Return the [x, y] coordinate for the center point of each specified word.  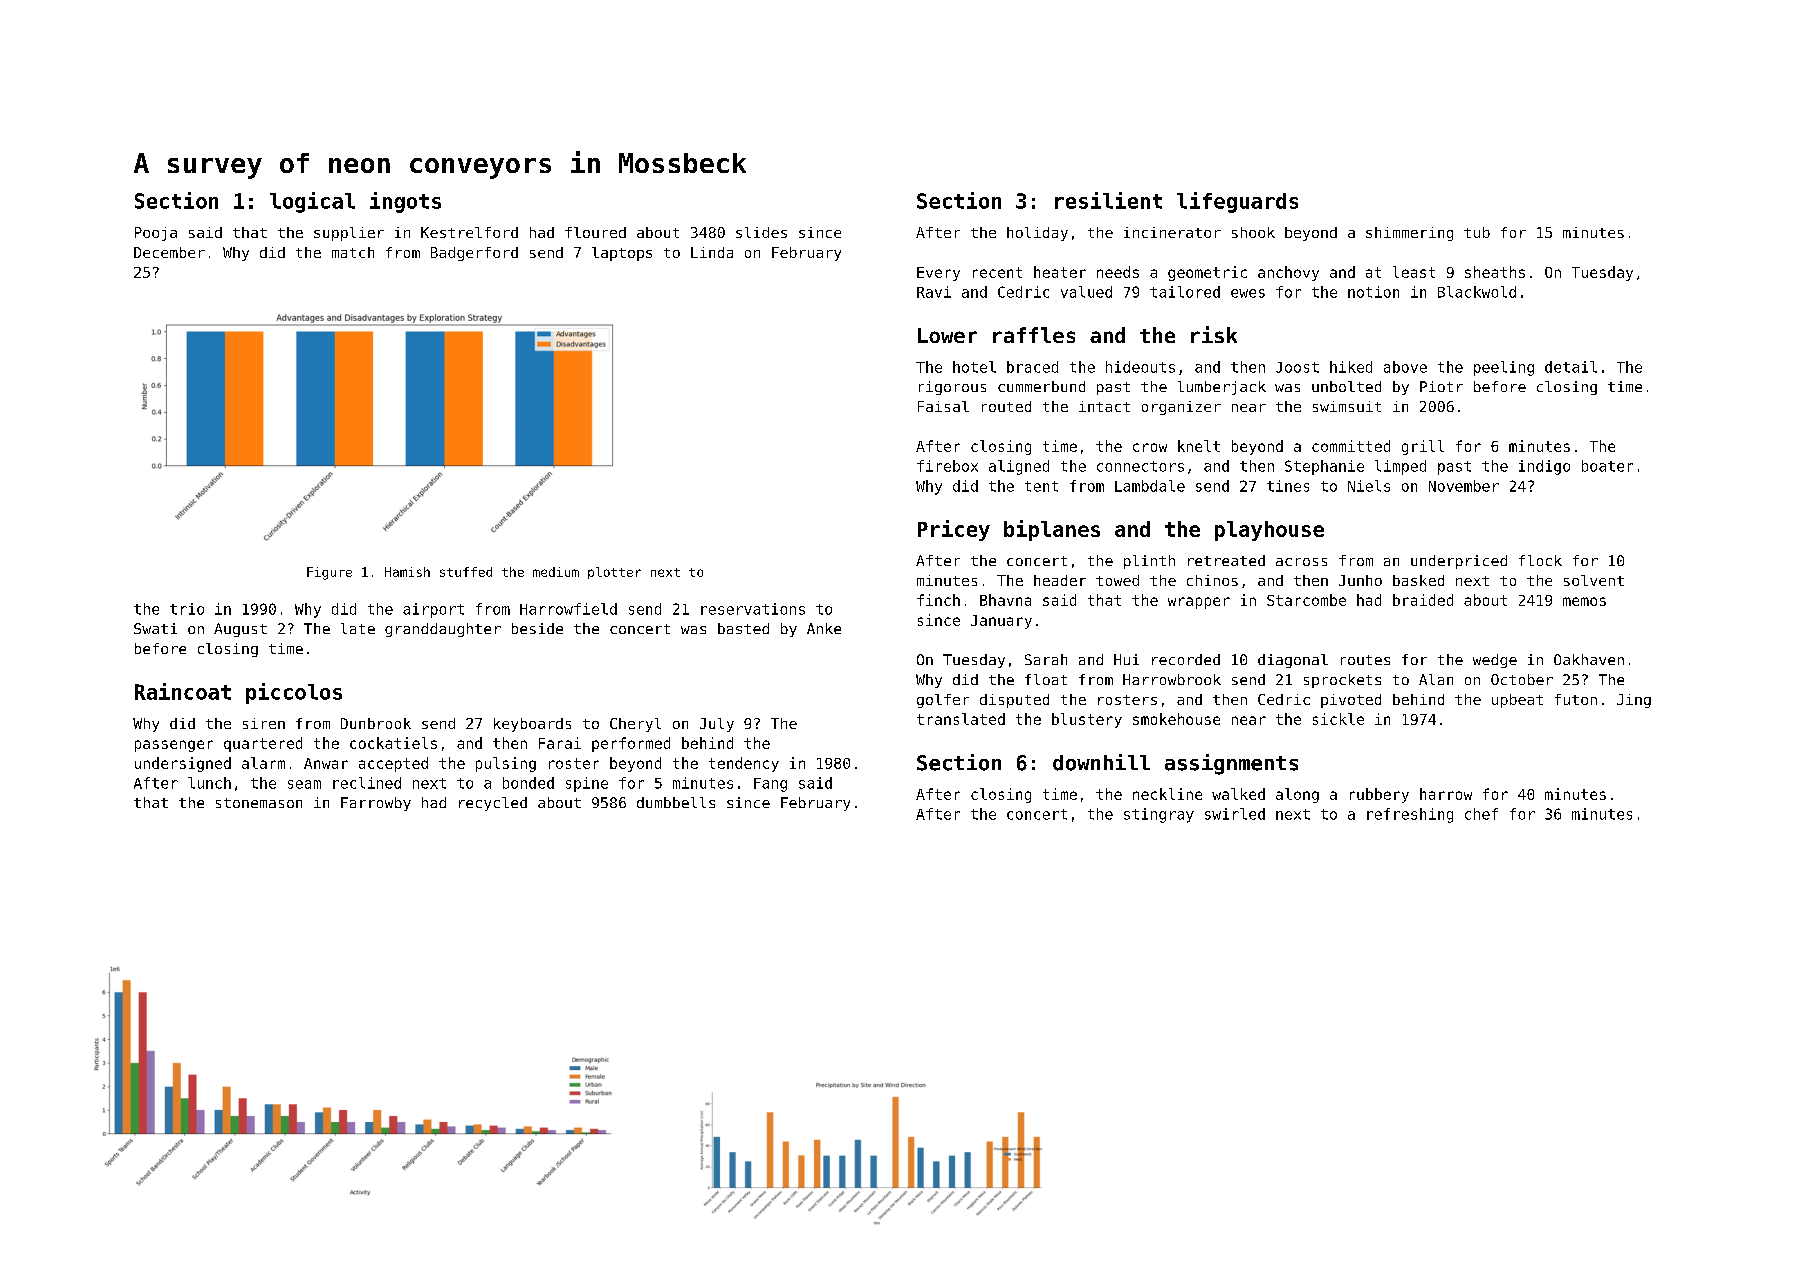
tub [1477, 232]
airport [433, 610]
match [353, 252]
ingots [405, 202]
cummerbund [1041, 386]
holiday [1037, 234]
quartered [263, 744]
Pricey [954, 530]
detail [1571, 367]
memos [1584, 601]
